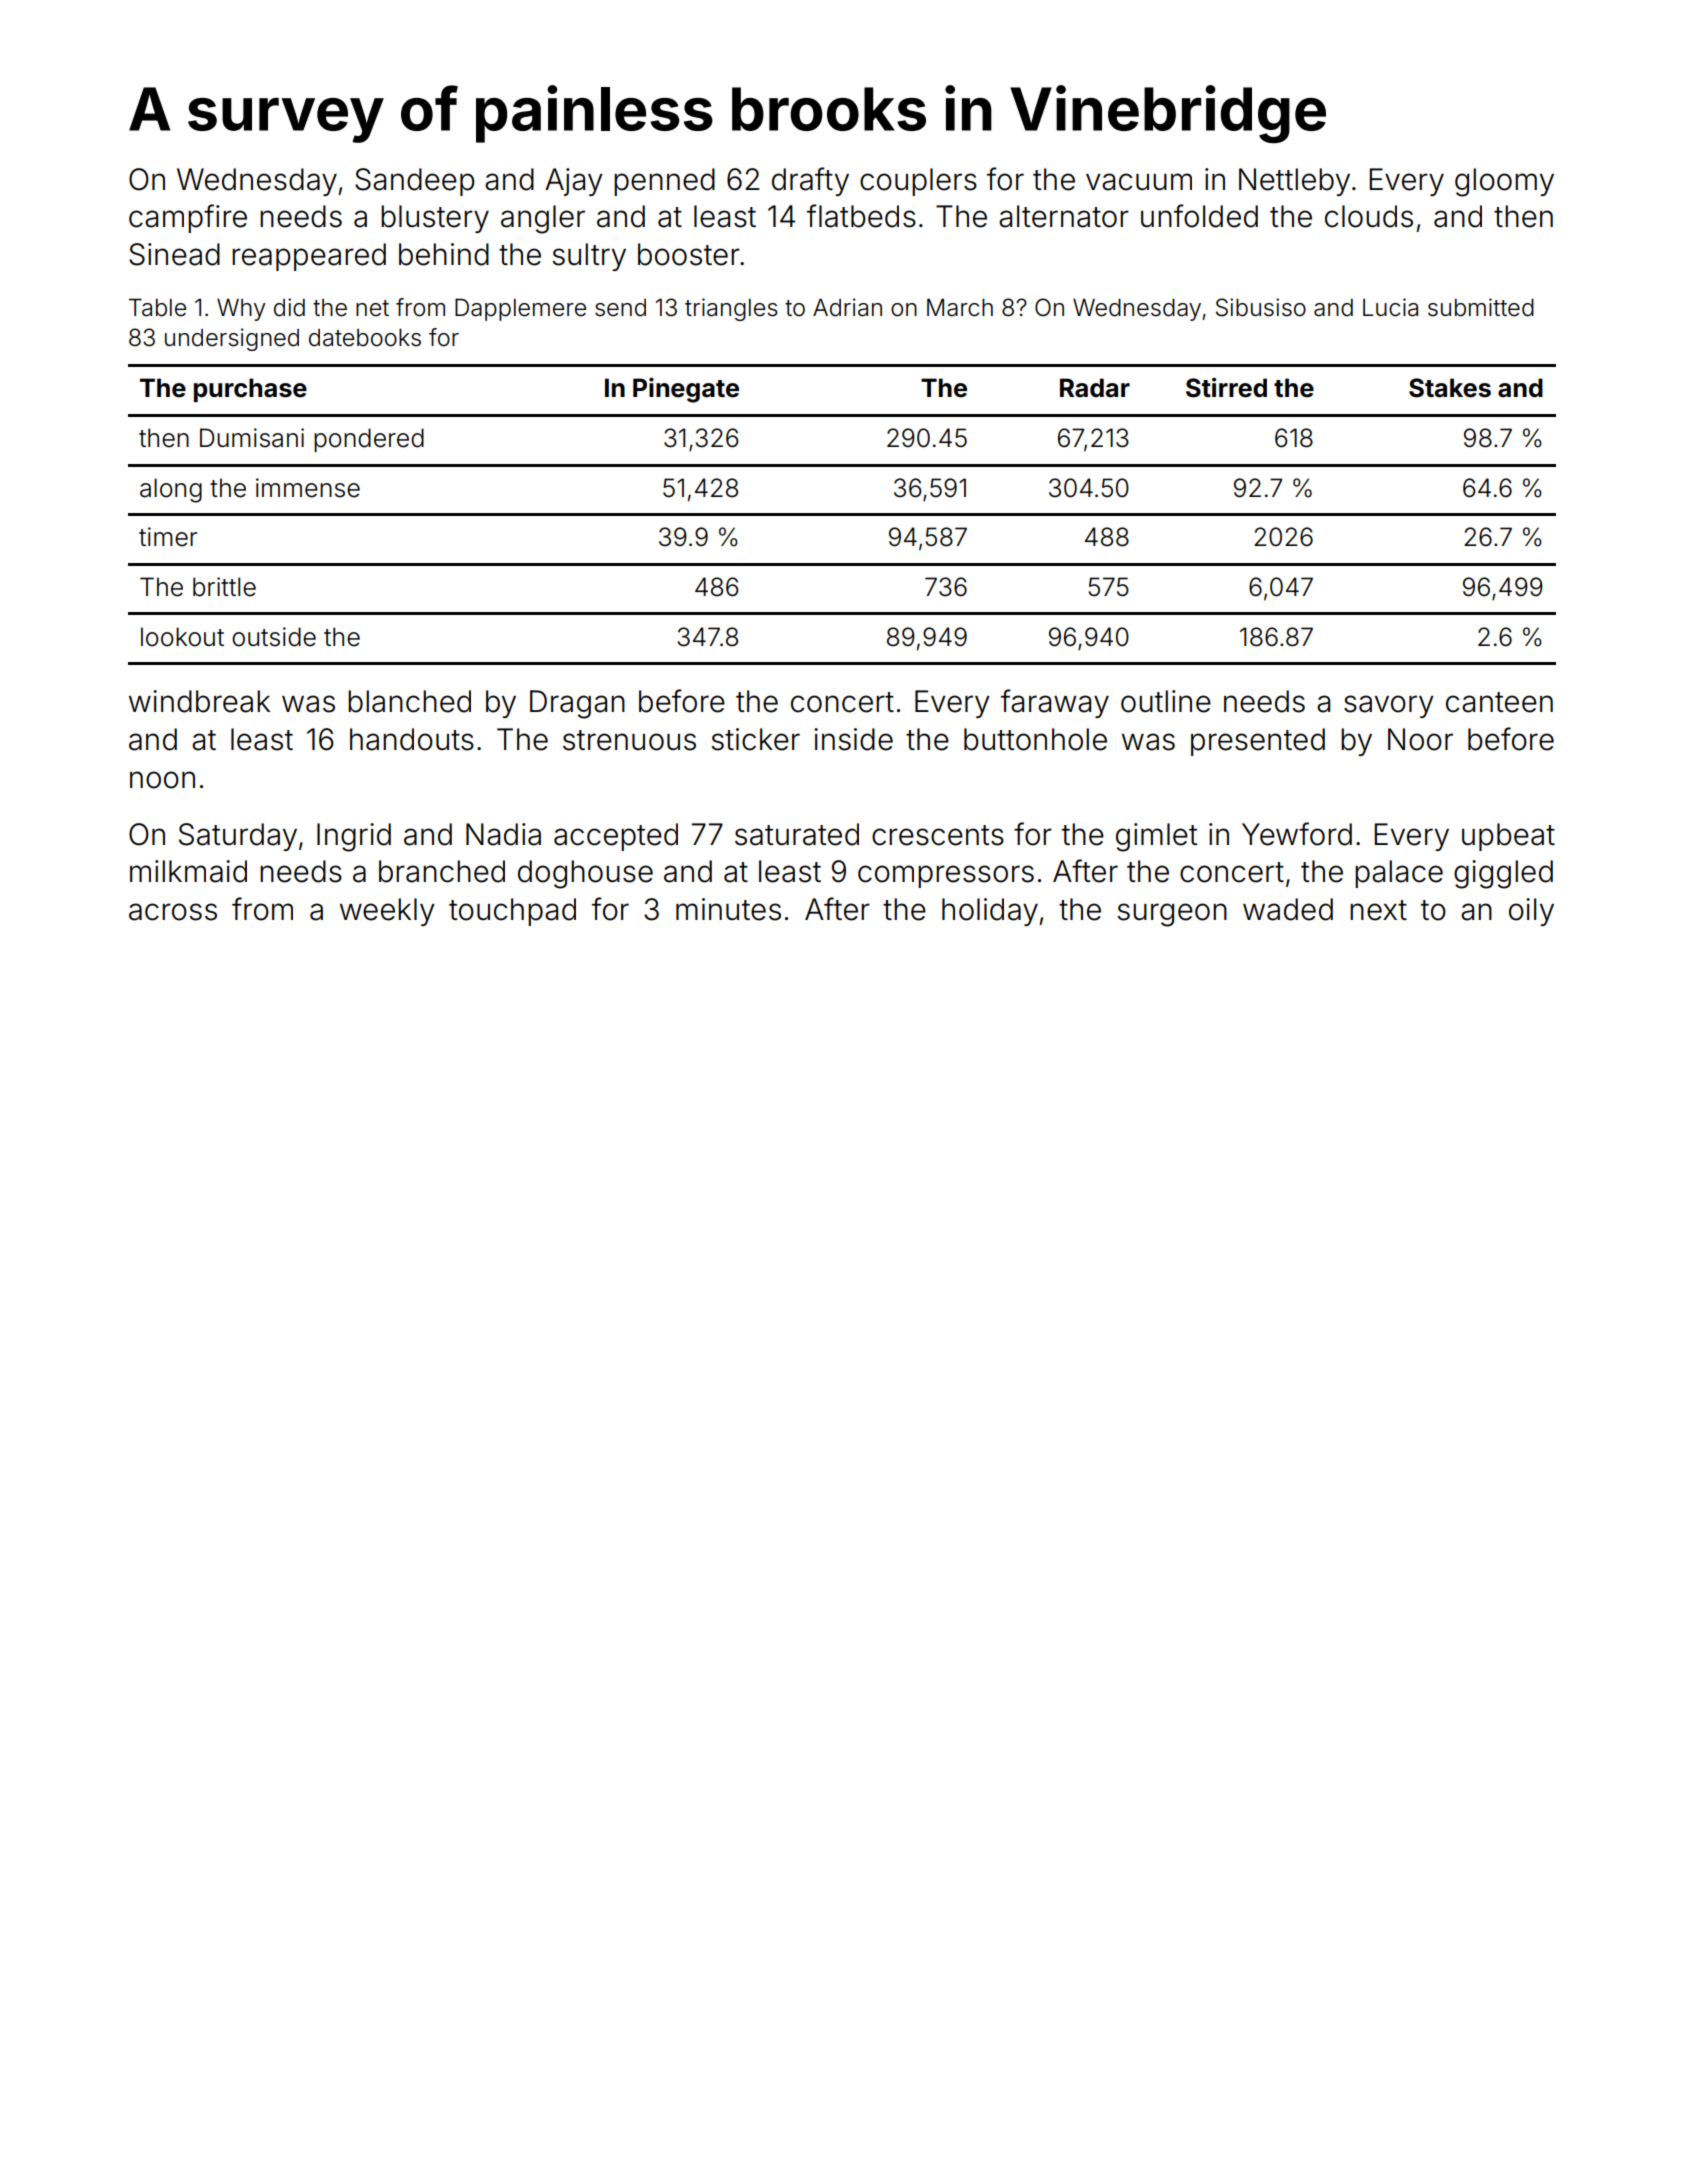  Describe the element at coordinates (308, 488) in the document. I see `immense` at that location.
